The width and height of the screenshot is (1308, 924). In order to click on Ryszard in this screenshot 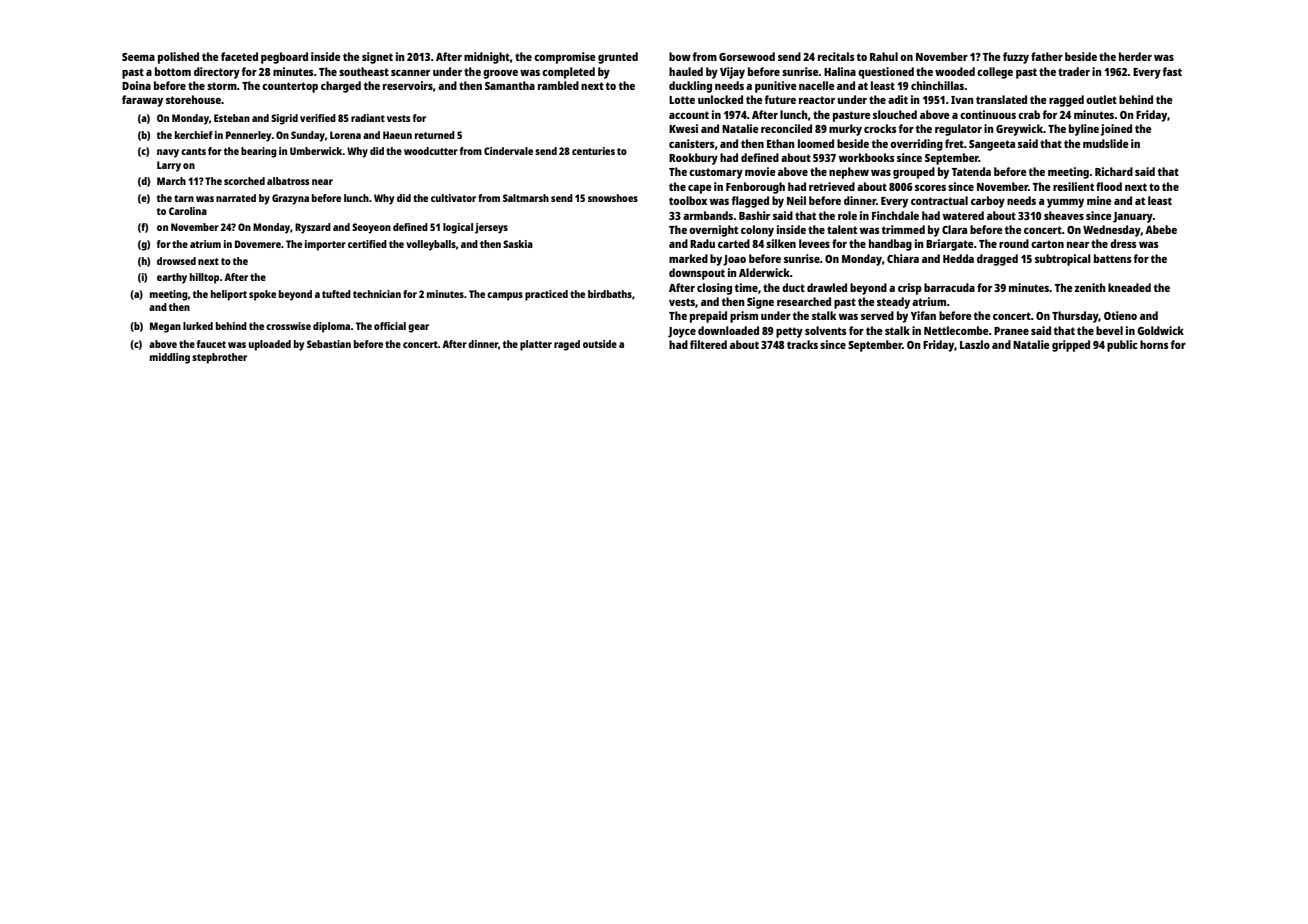, I will do `click(313, 228)`.
